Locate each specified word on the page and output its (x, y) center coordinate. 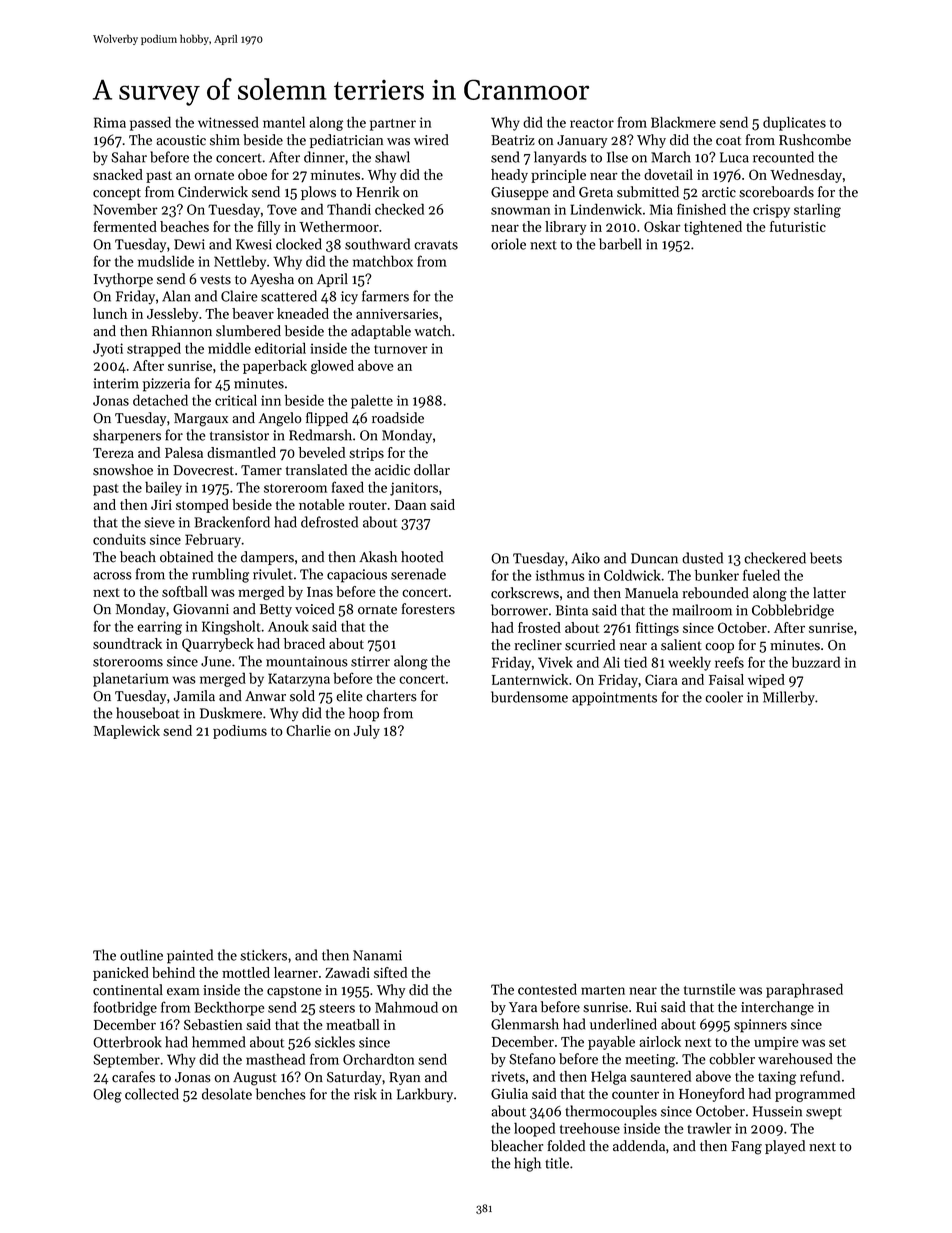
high (527, 1164)
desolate (227, 1094)
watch (432, 331)
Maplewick (127, 732)
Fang (746, 1148)
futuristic (798, 226)
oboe (252, 174)
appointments (614, 699)
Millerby (789, 698)
